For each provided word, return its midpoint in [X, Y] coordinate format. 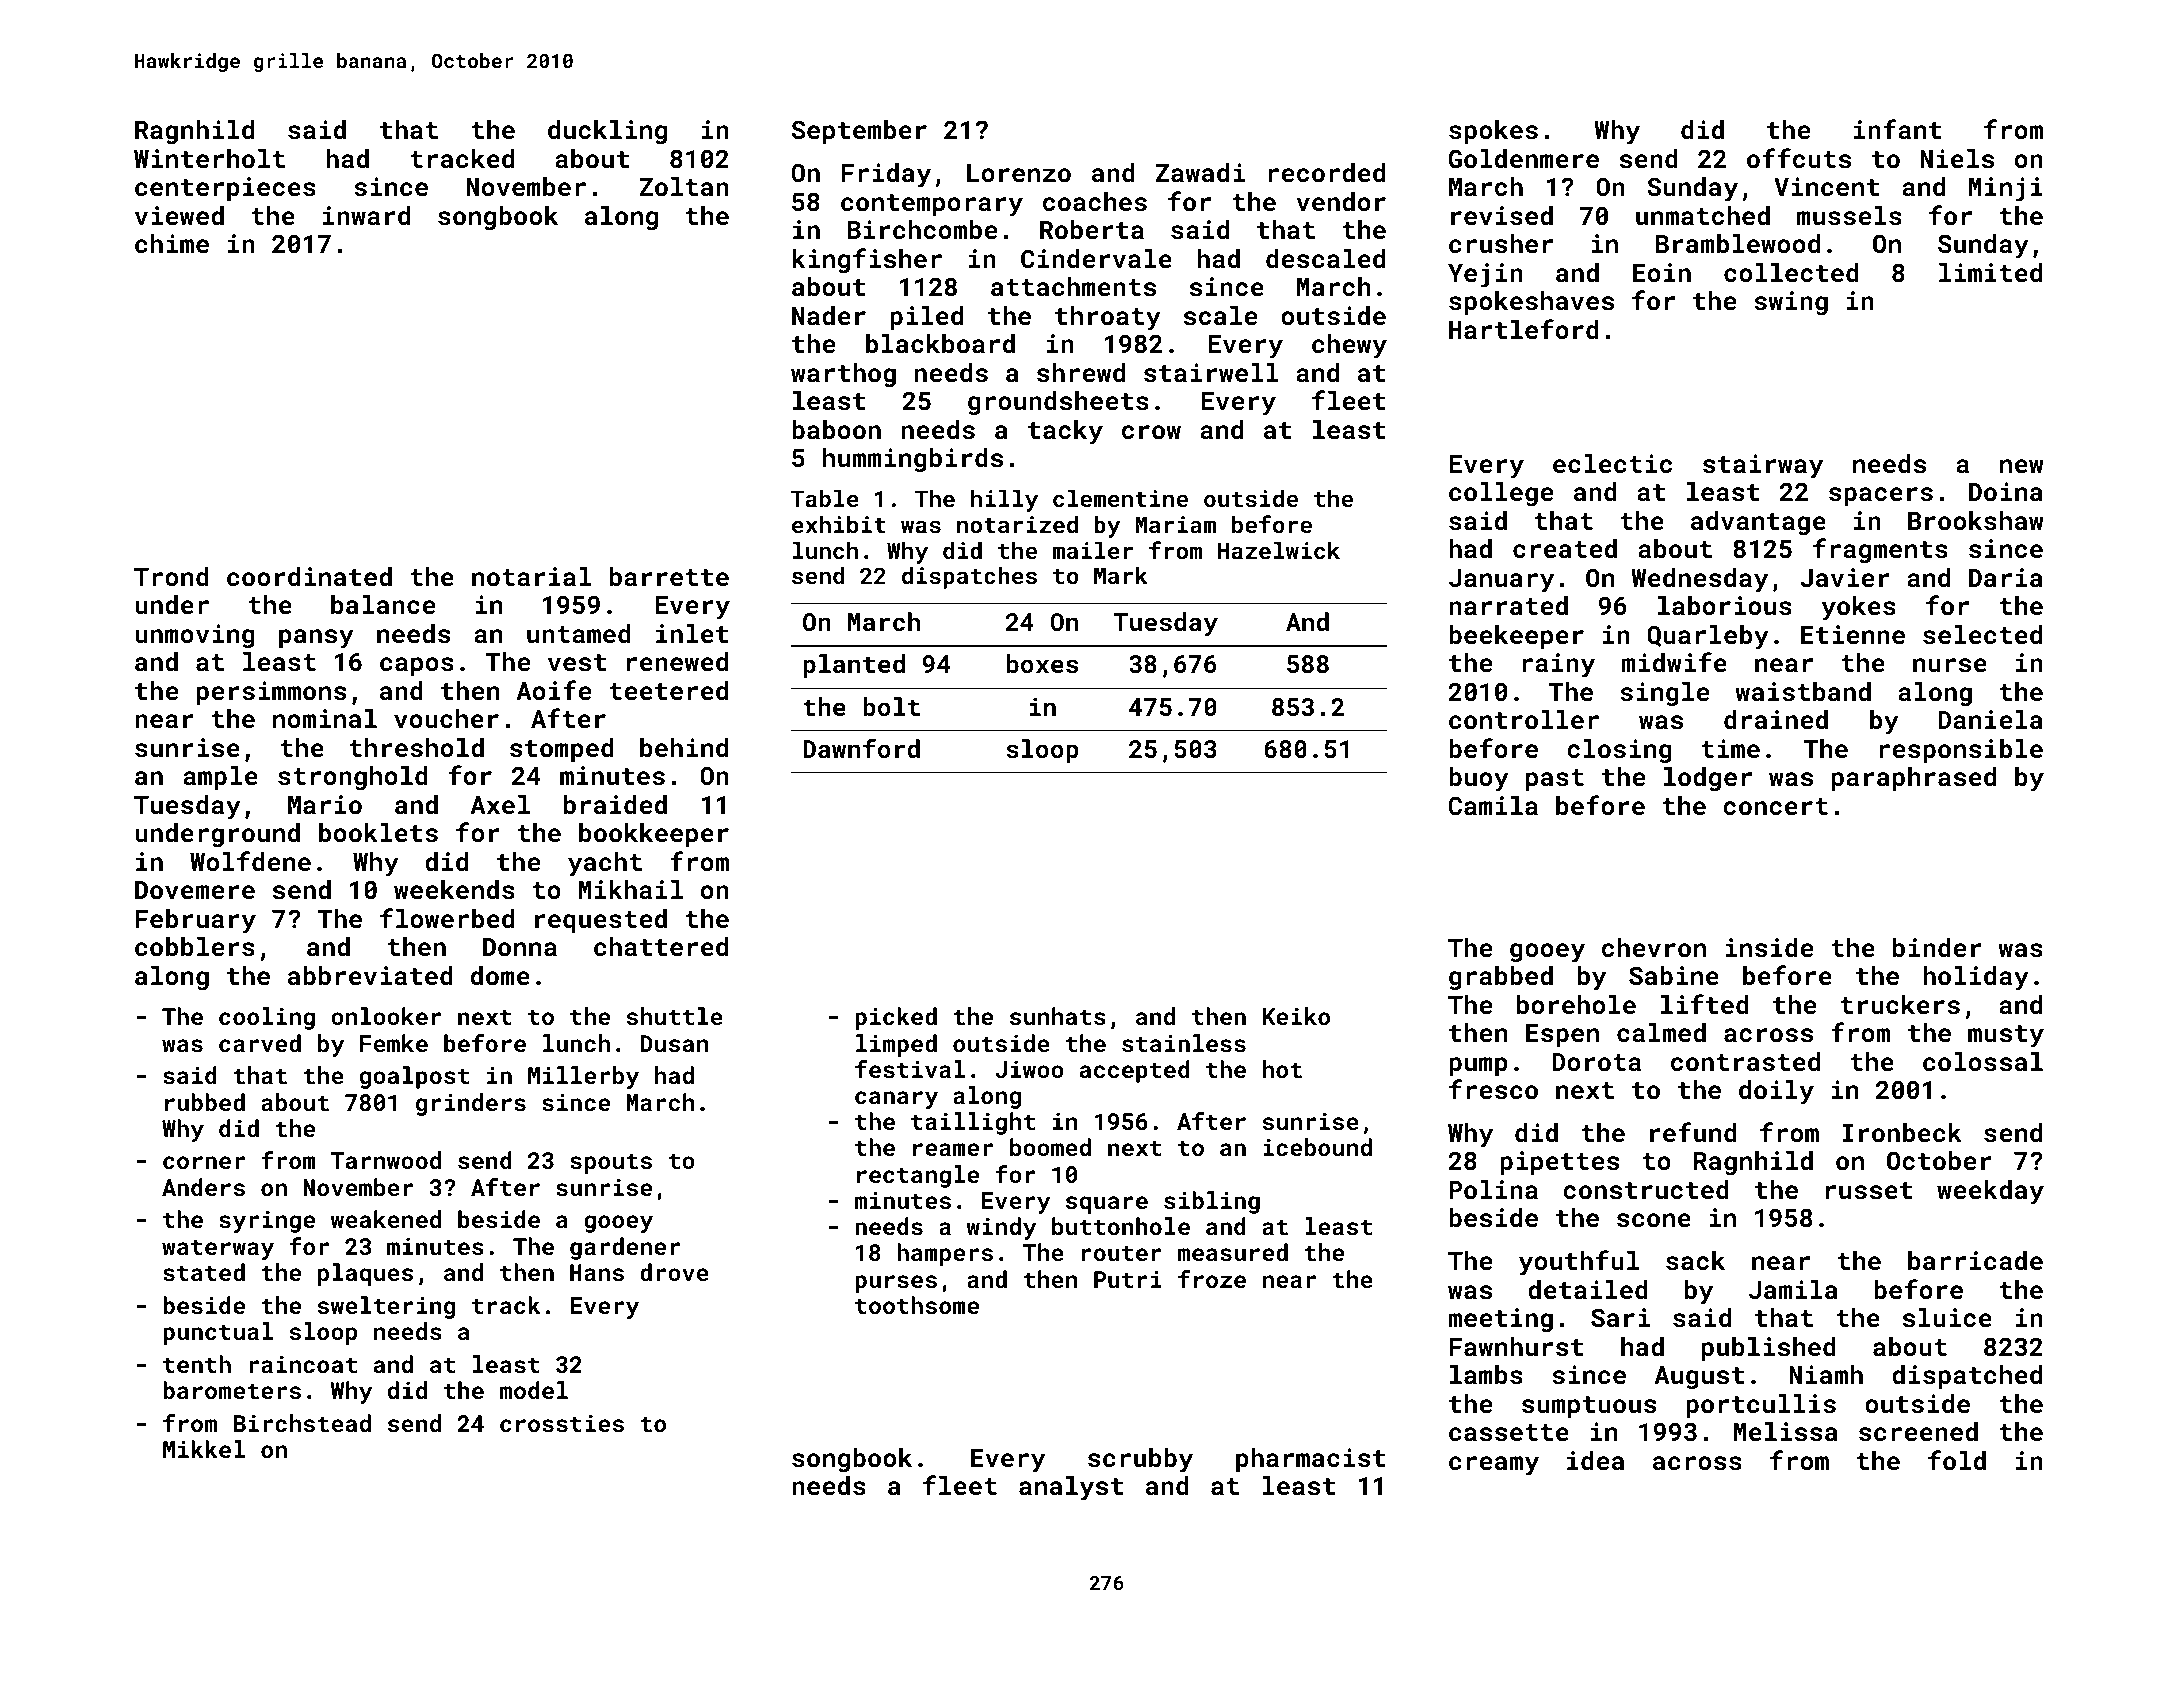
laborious [1725, 605]
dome [500, 975]
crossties [562, 1423]
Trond [171, 576]
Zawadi [1200, 172]
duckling [607, 132]
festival [910, 1069]
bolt [891, 706]
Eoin [1662, 272]
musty [2006, 1036]
